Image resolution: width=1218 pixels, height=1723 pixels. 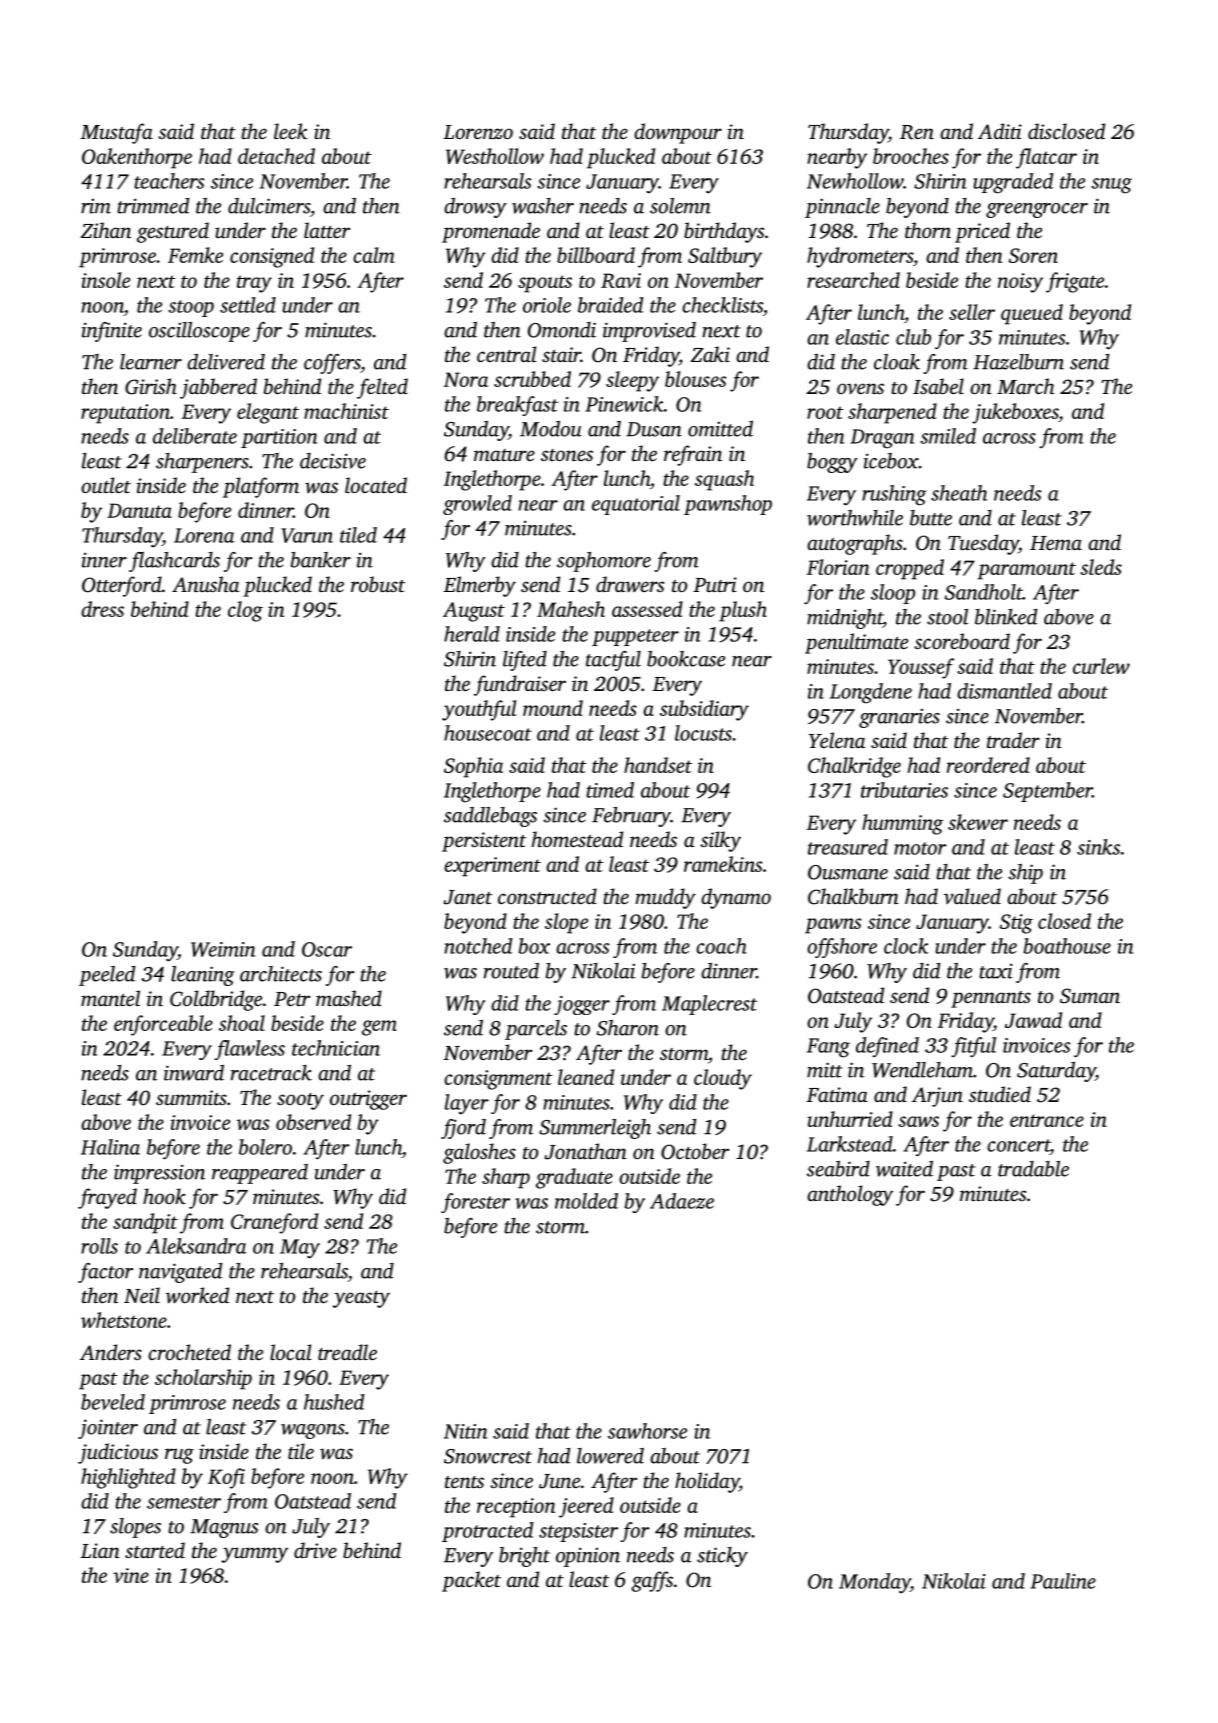 I want to click on clock, so click(x=906, y=946).
